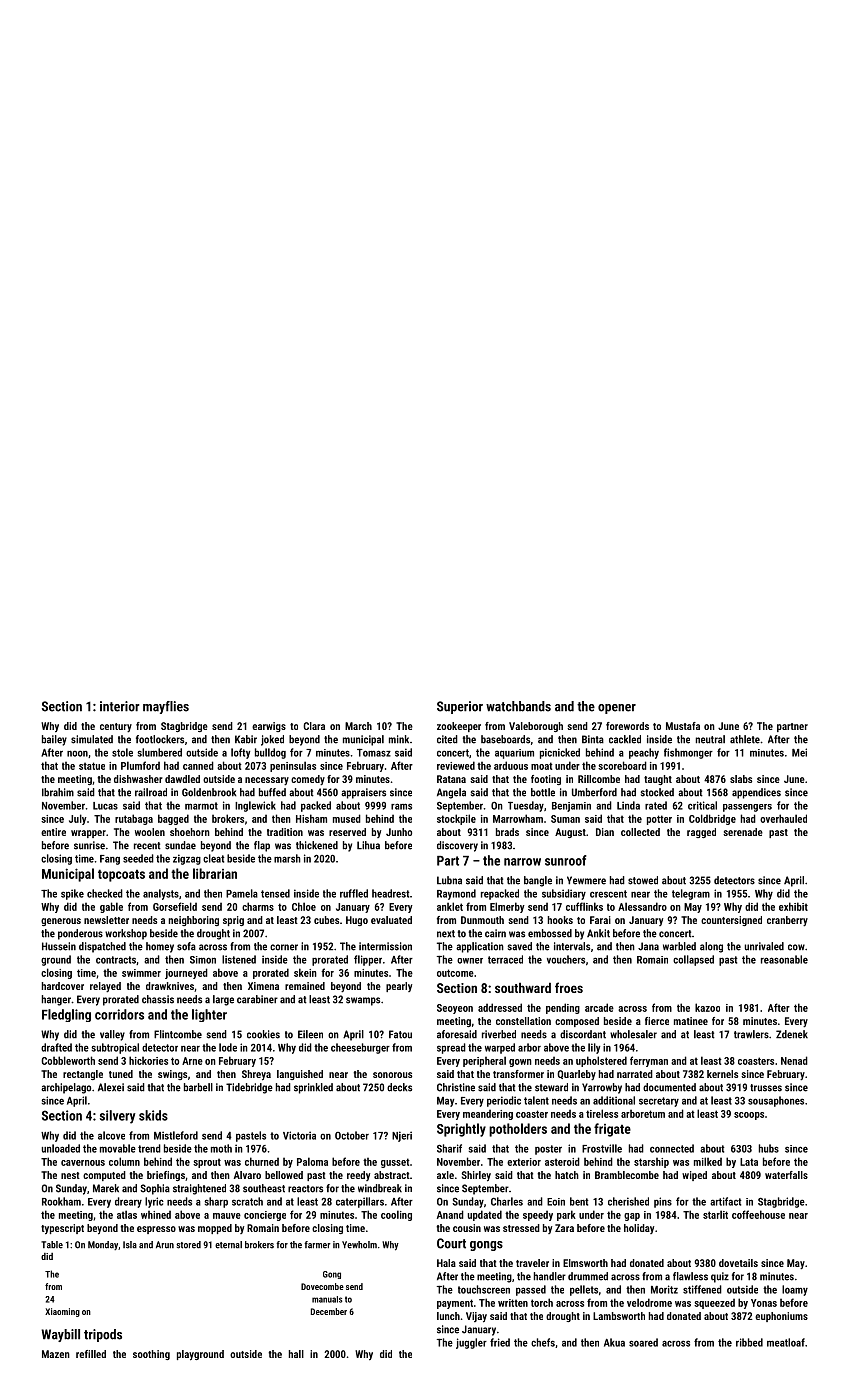 The image size is (849, 1400). Describe the element at coordinates (347, 832) in the screenshot. I see `reserved` at that location.
